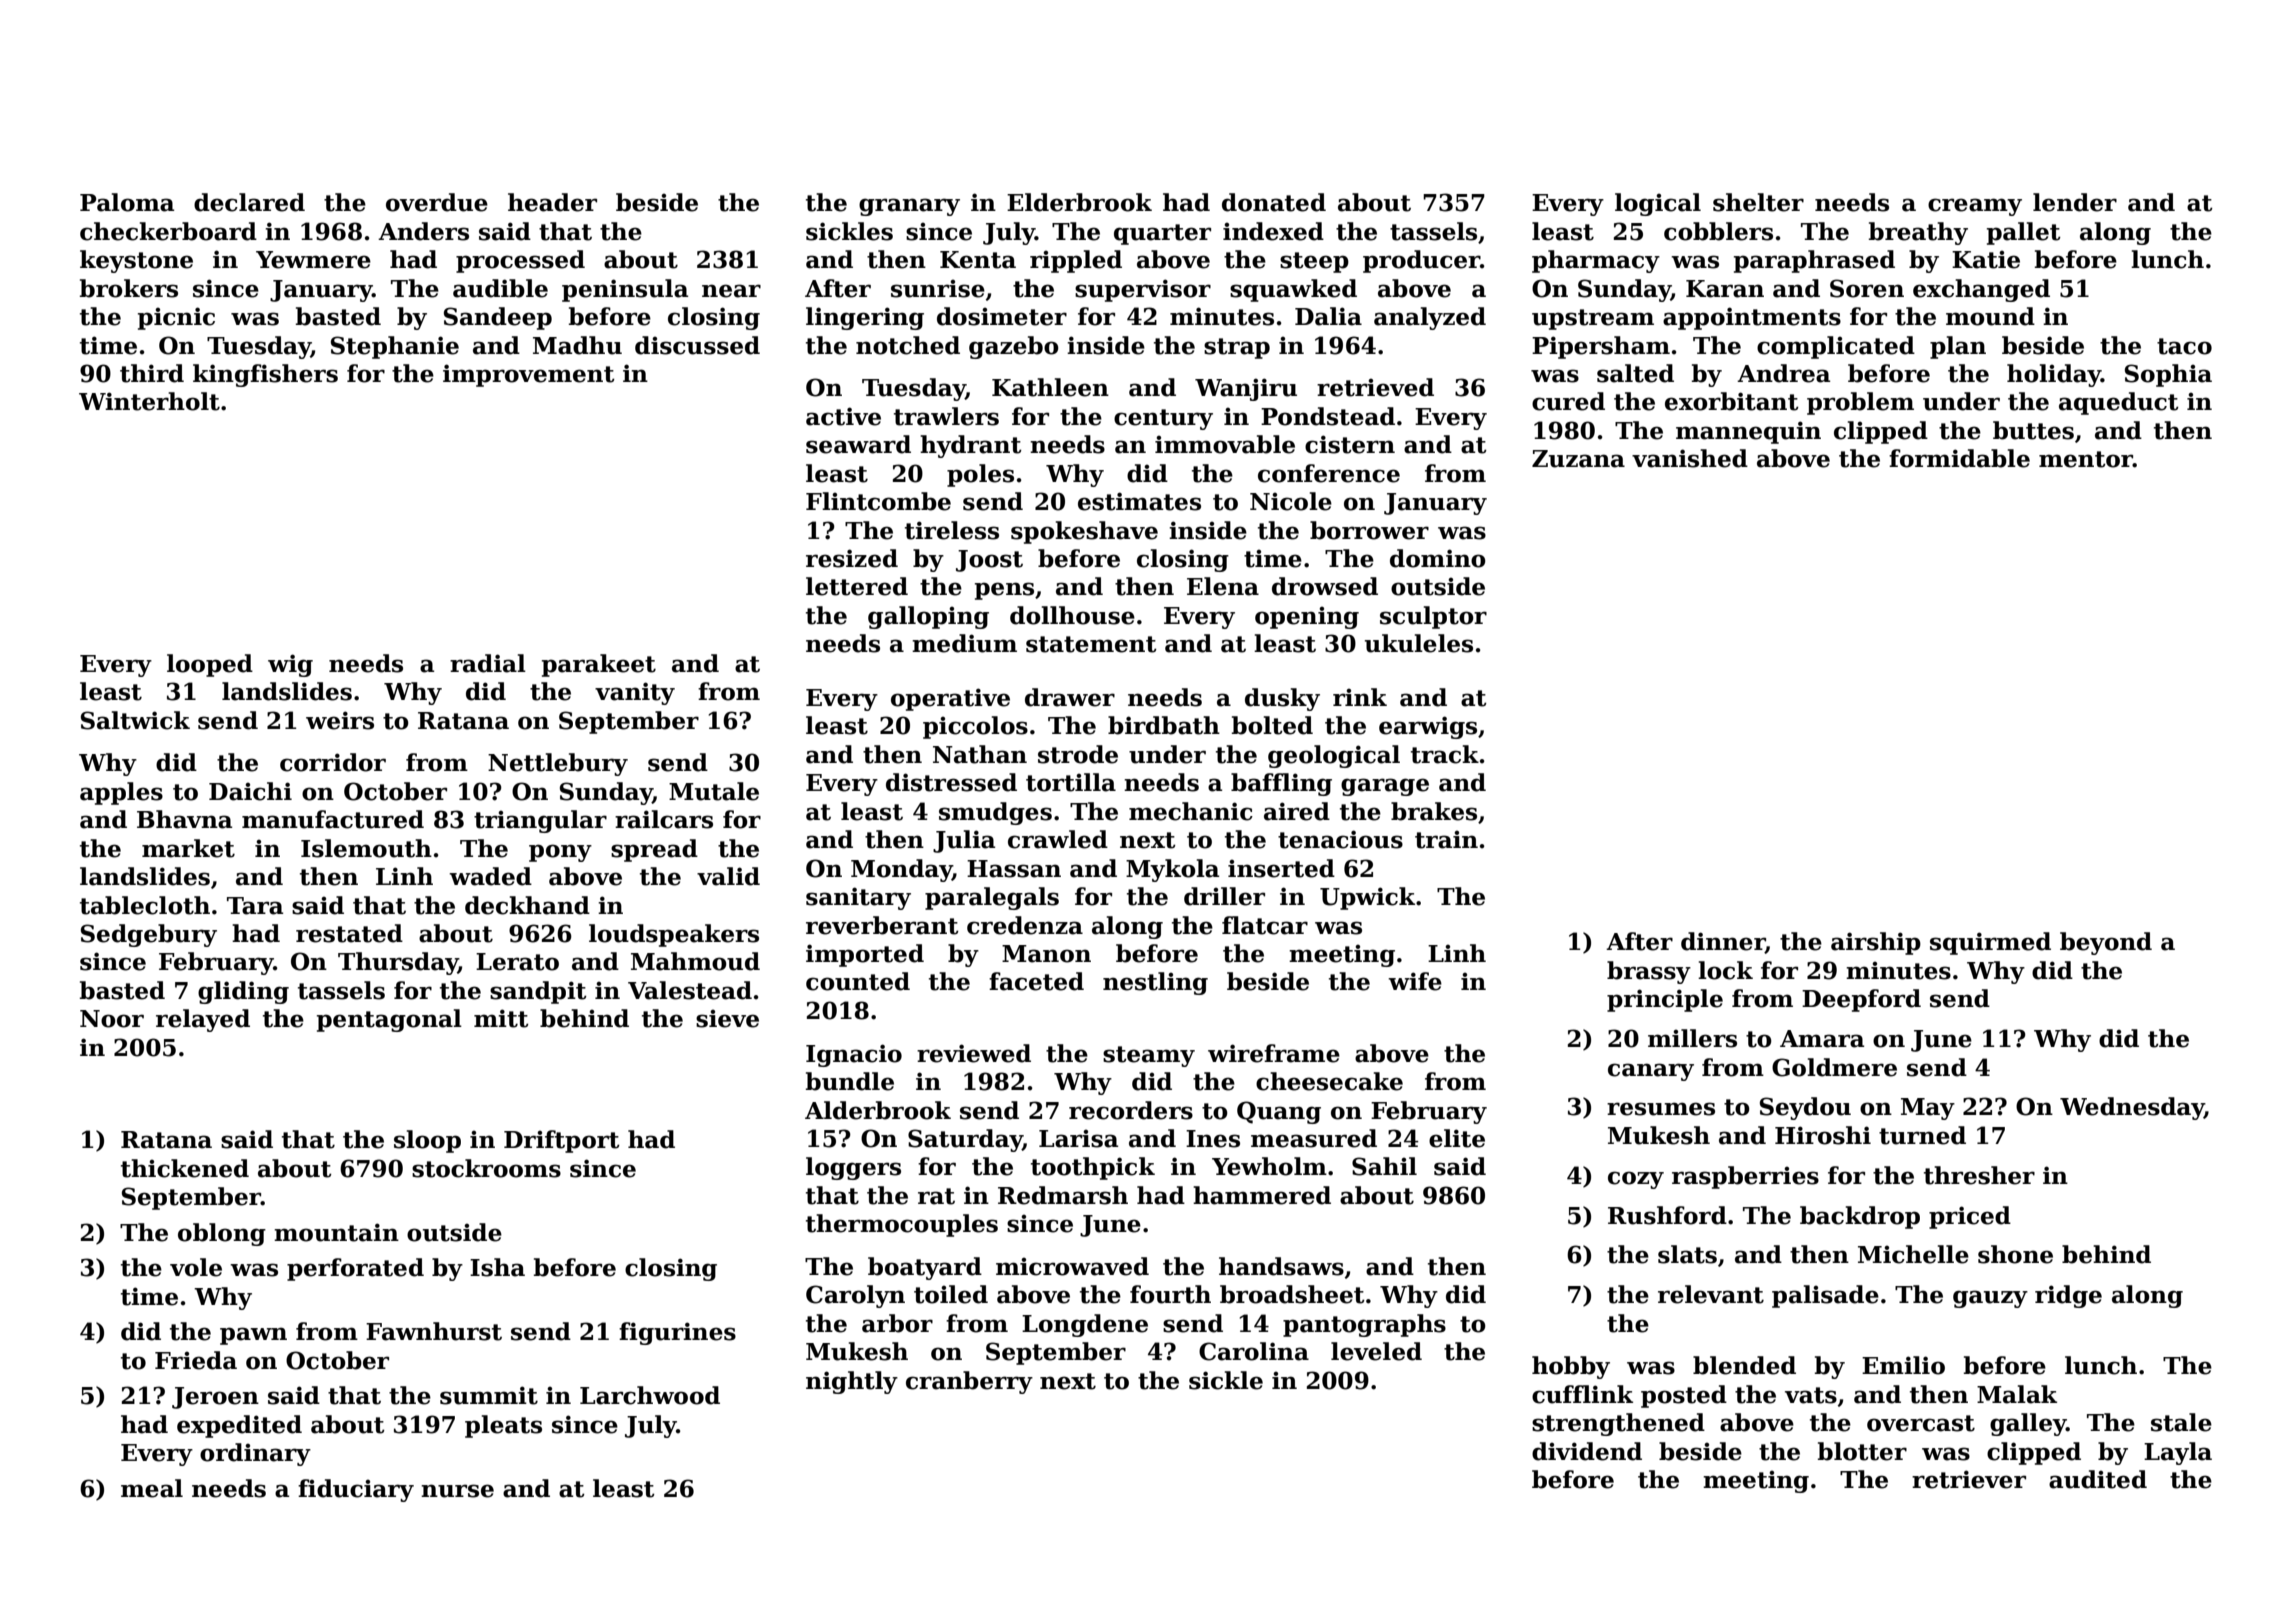 The height and width of the screenshot is (1620, 2292). I want to click on relayed, so click(203, 1020).
